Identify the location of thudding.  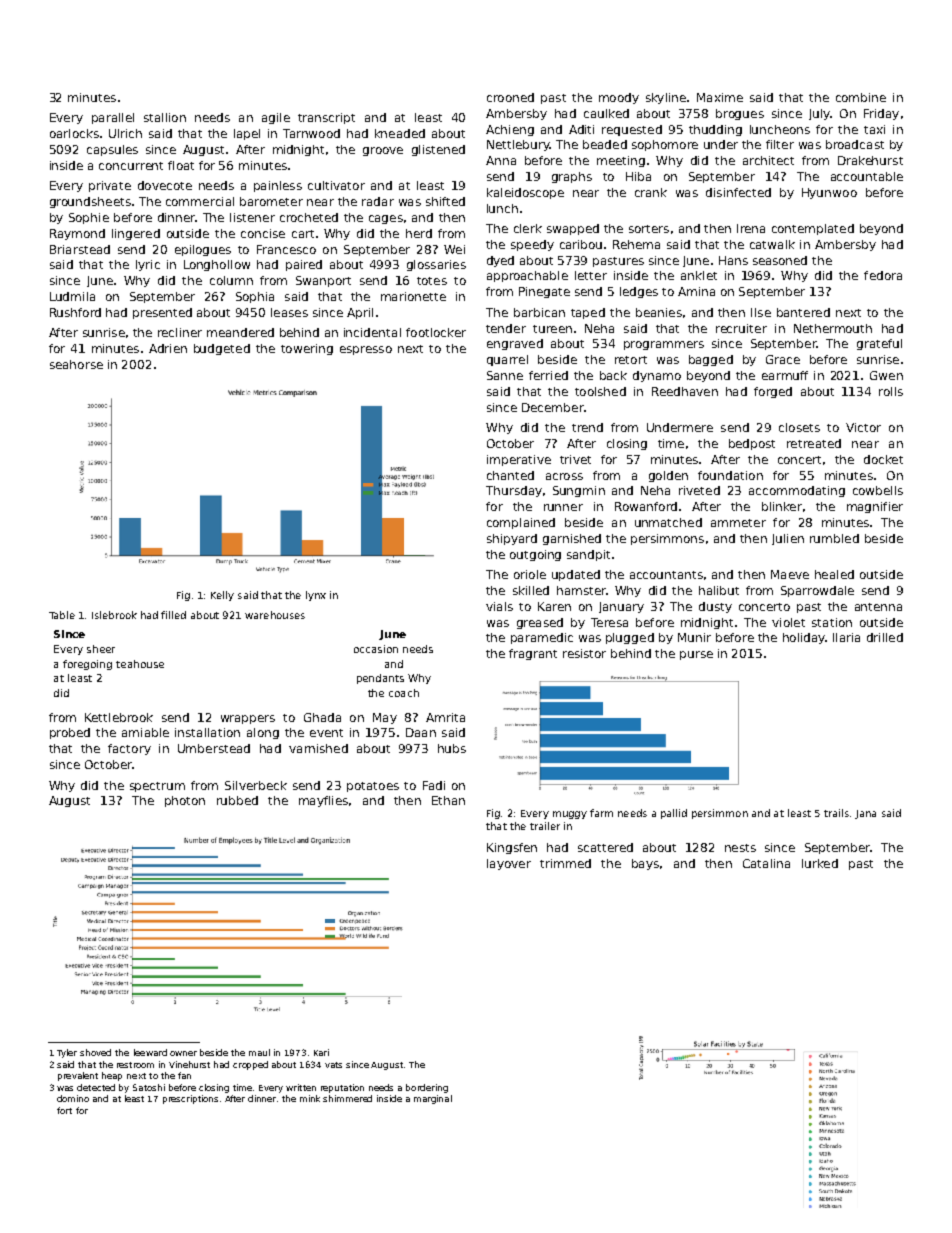
(715, 130).
